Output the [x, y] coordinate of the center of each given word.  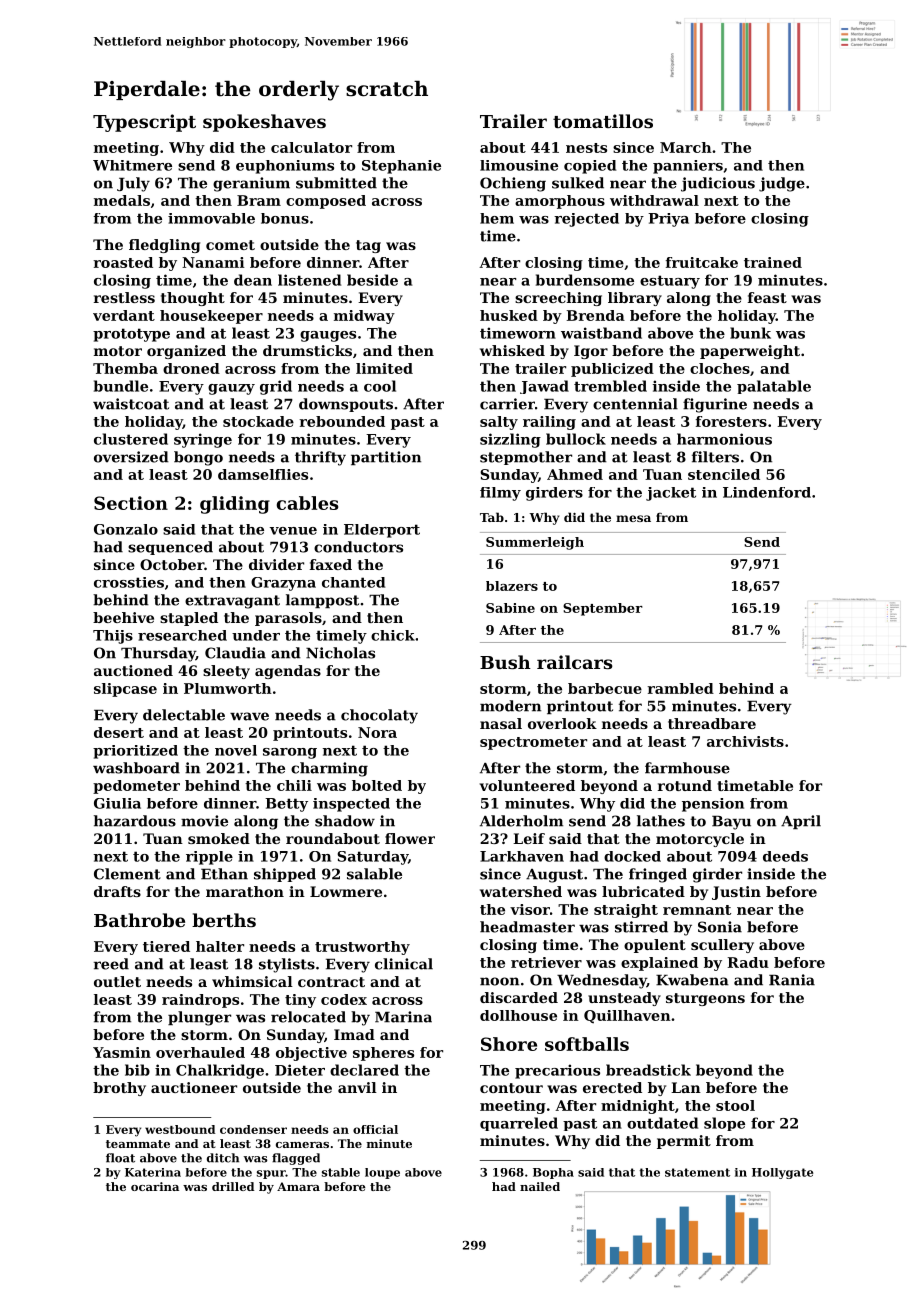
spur [271, 1174]
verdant [124, 315]
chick [393, 635]
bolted [377, 785]
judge [782, 184]
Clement [127, 874]
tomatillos [603, 121]
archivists [745, 741]
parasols [288, 619]
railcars [575, 662]
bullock [576, 439]
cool [380, 386]
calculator [311, 147]
